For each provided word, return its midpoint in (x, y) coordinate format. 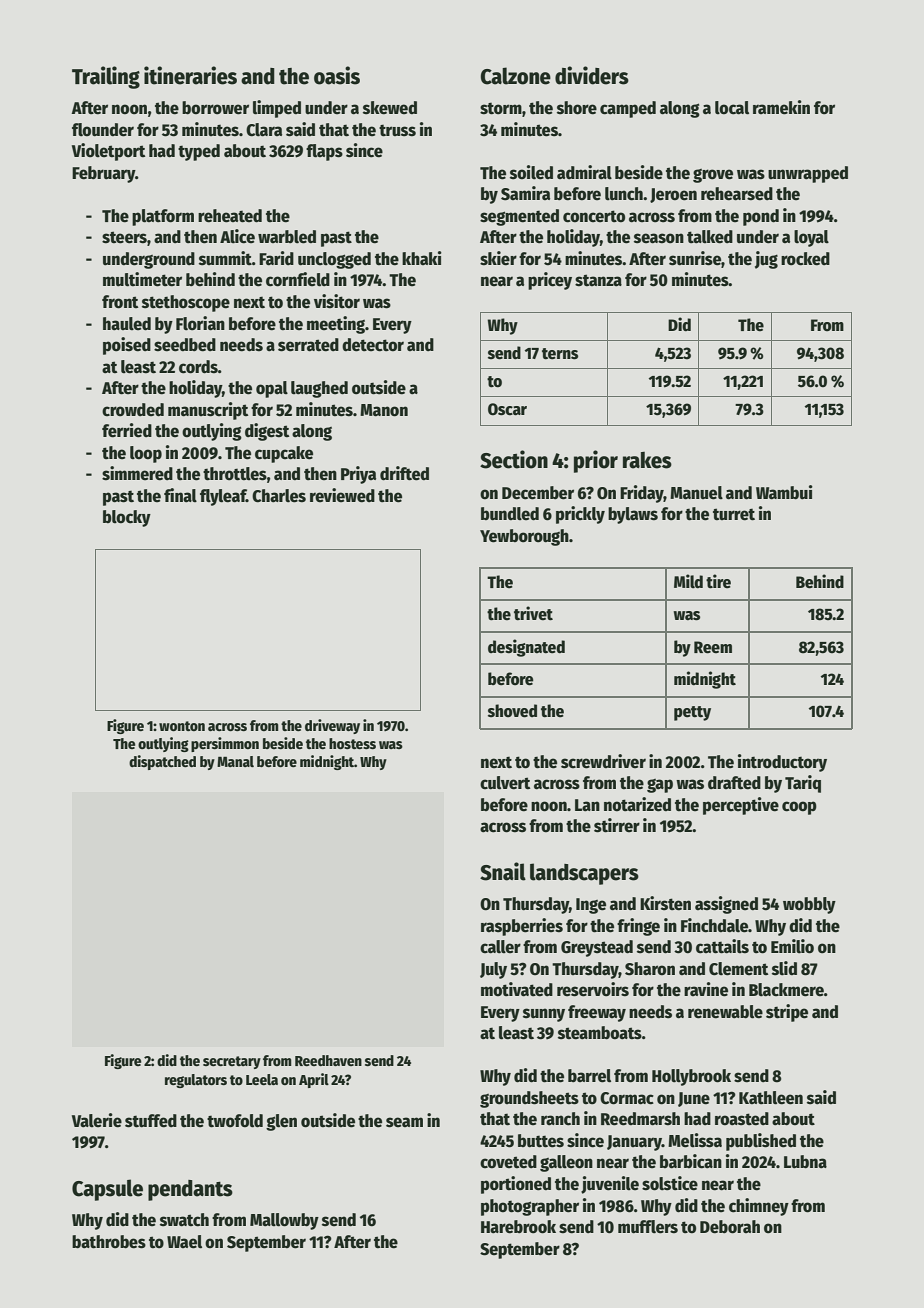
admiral (584, 172)
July (493, 970)
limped (277, 109)
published (761, 1142)
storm (501, 108)
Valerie (97, 1120)
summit (225, 258)
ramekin (781, 107)
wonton (182, 726)
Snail (503, 871)
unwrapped (808, 174)
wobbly (809, 905)
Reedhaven (328, 1060)
